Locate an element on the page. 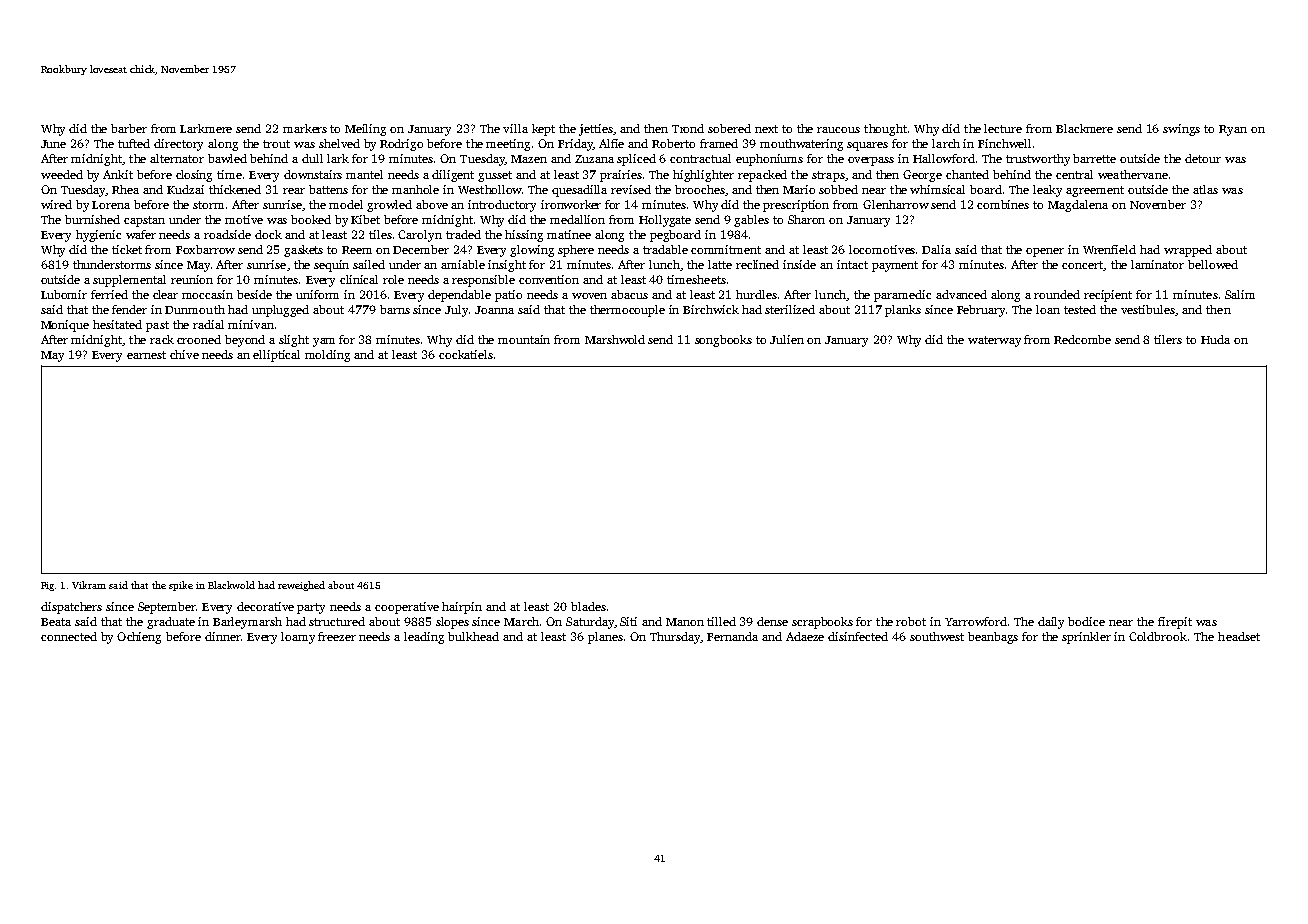 Image resolution: width=1308 pixels, height=924 pixels. shelved is located at coordinates (339, 143).
